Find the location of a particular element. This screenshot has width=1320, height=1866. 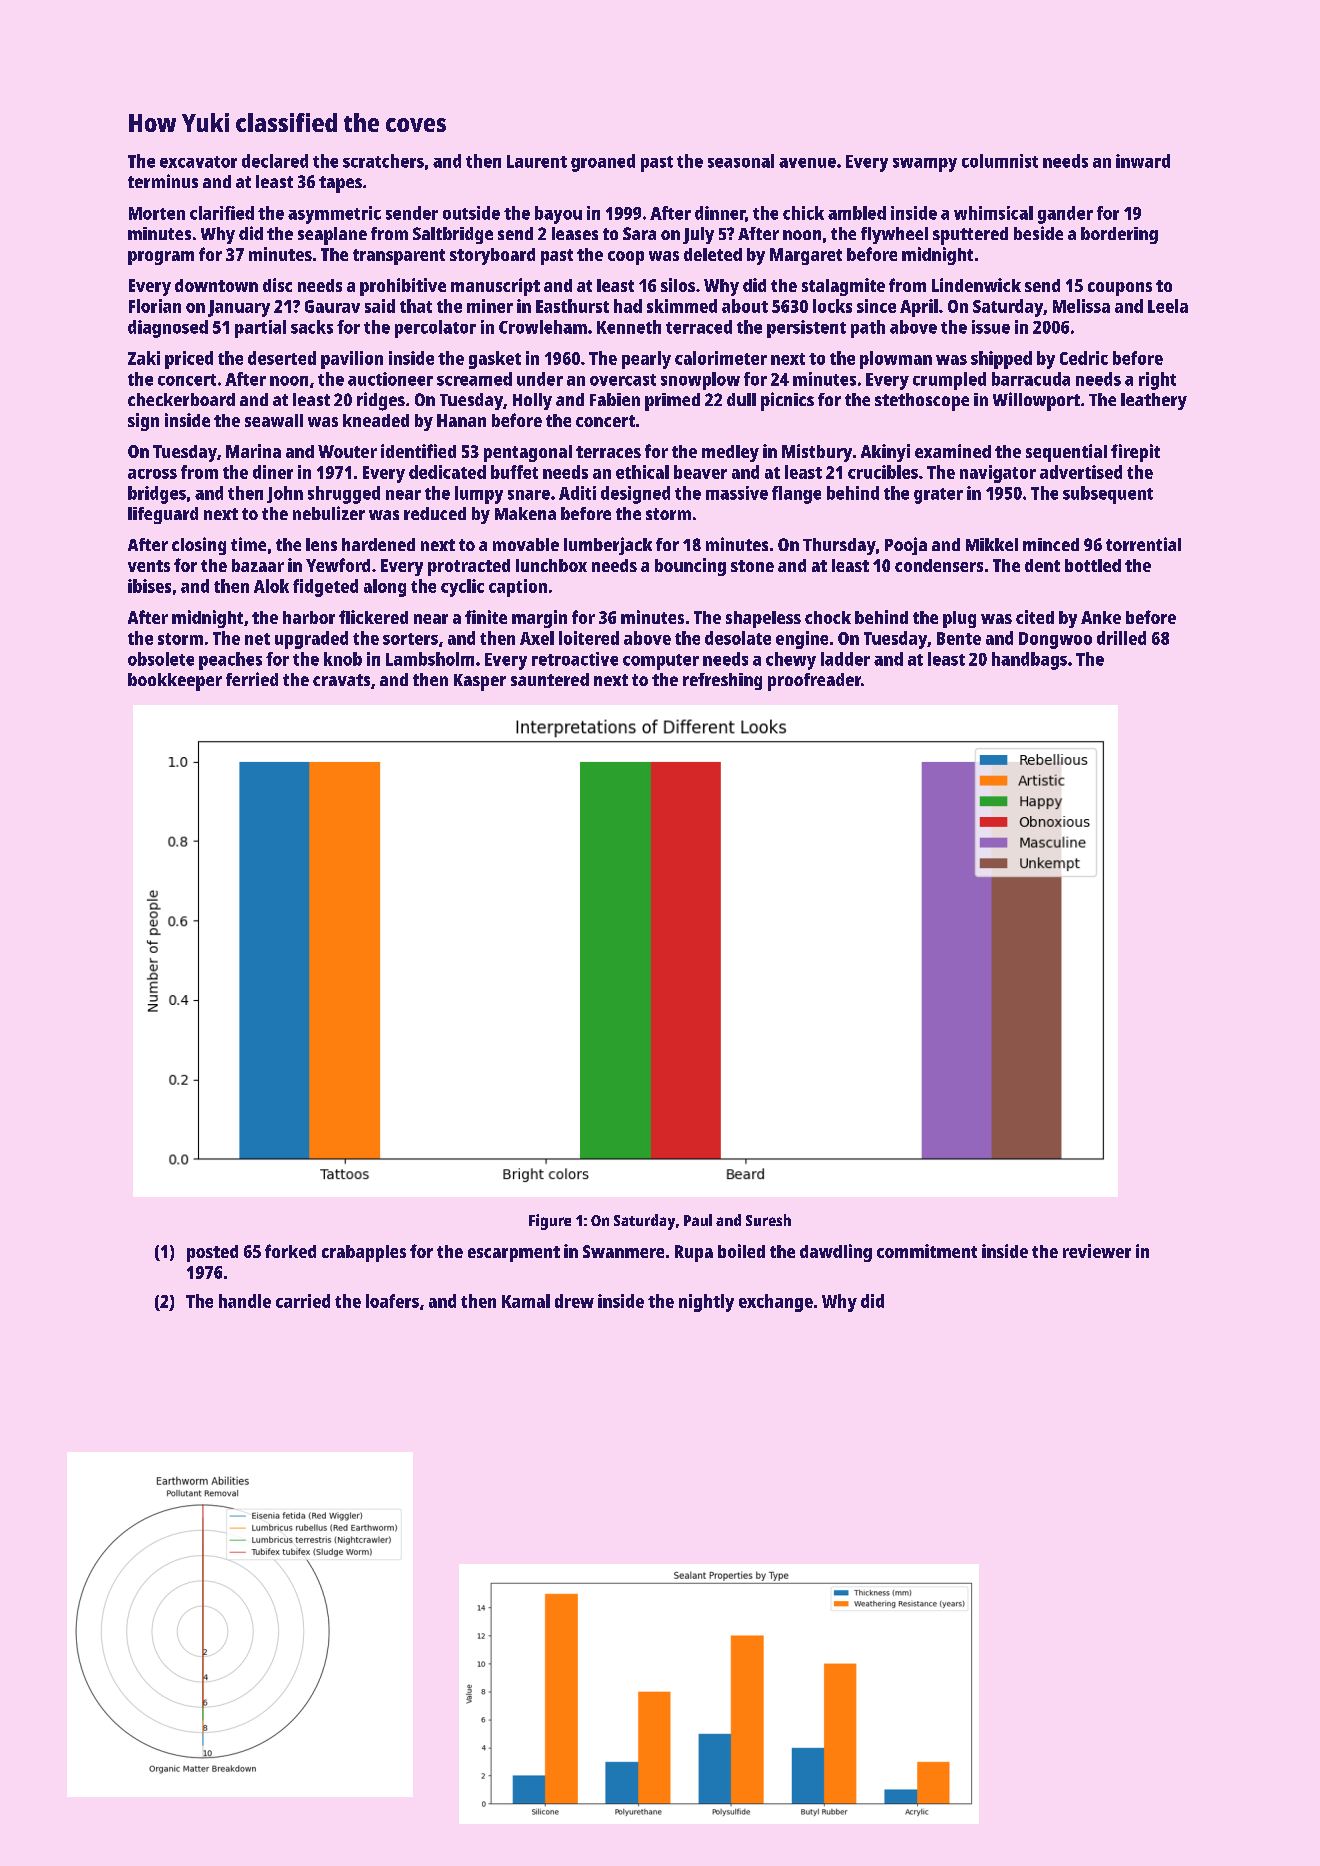

handle is located at coordinates (245, 1301).
